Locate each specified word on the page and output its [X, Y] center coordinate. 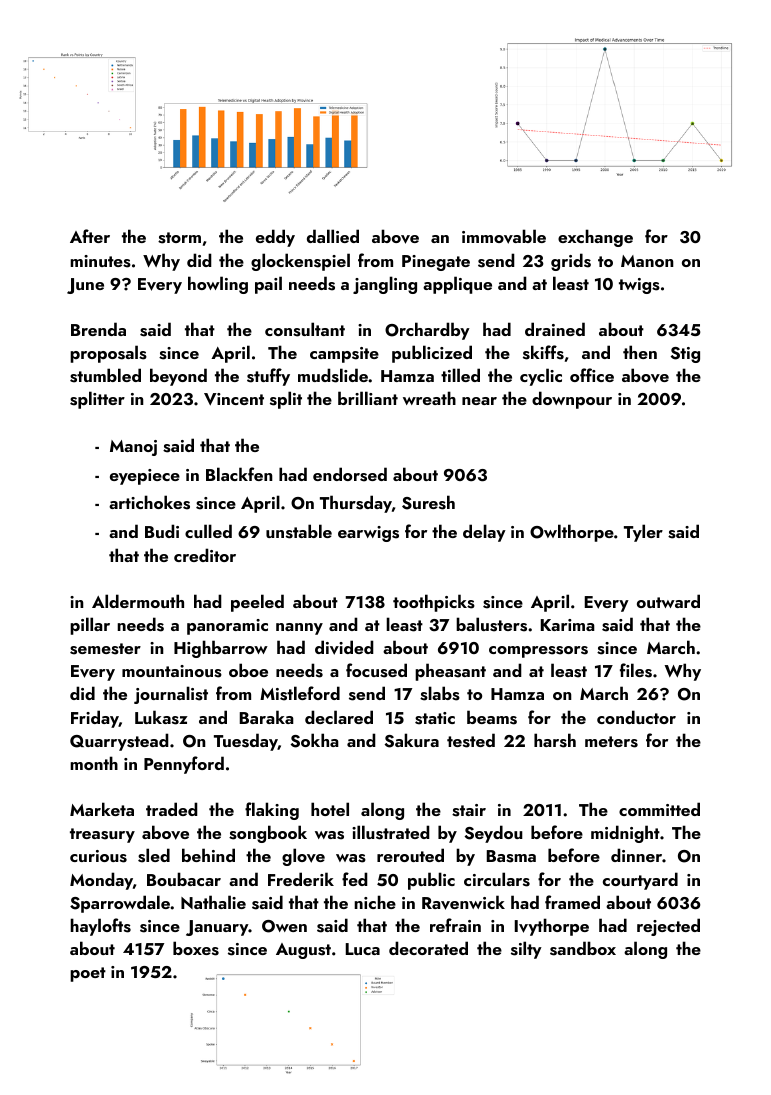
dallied [333, 236]
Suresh [428, 502]
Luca [363, 949]
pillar [90, 626]
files [636, 670]
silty [526, 950]
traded [172, 809]
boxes [196, 948]
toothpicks [434, 603]
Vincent [234, 399]
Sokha [315, 740]
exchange [595, 238]
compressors [538, 652]
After [90, 236]
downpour [572, 400]
